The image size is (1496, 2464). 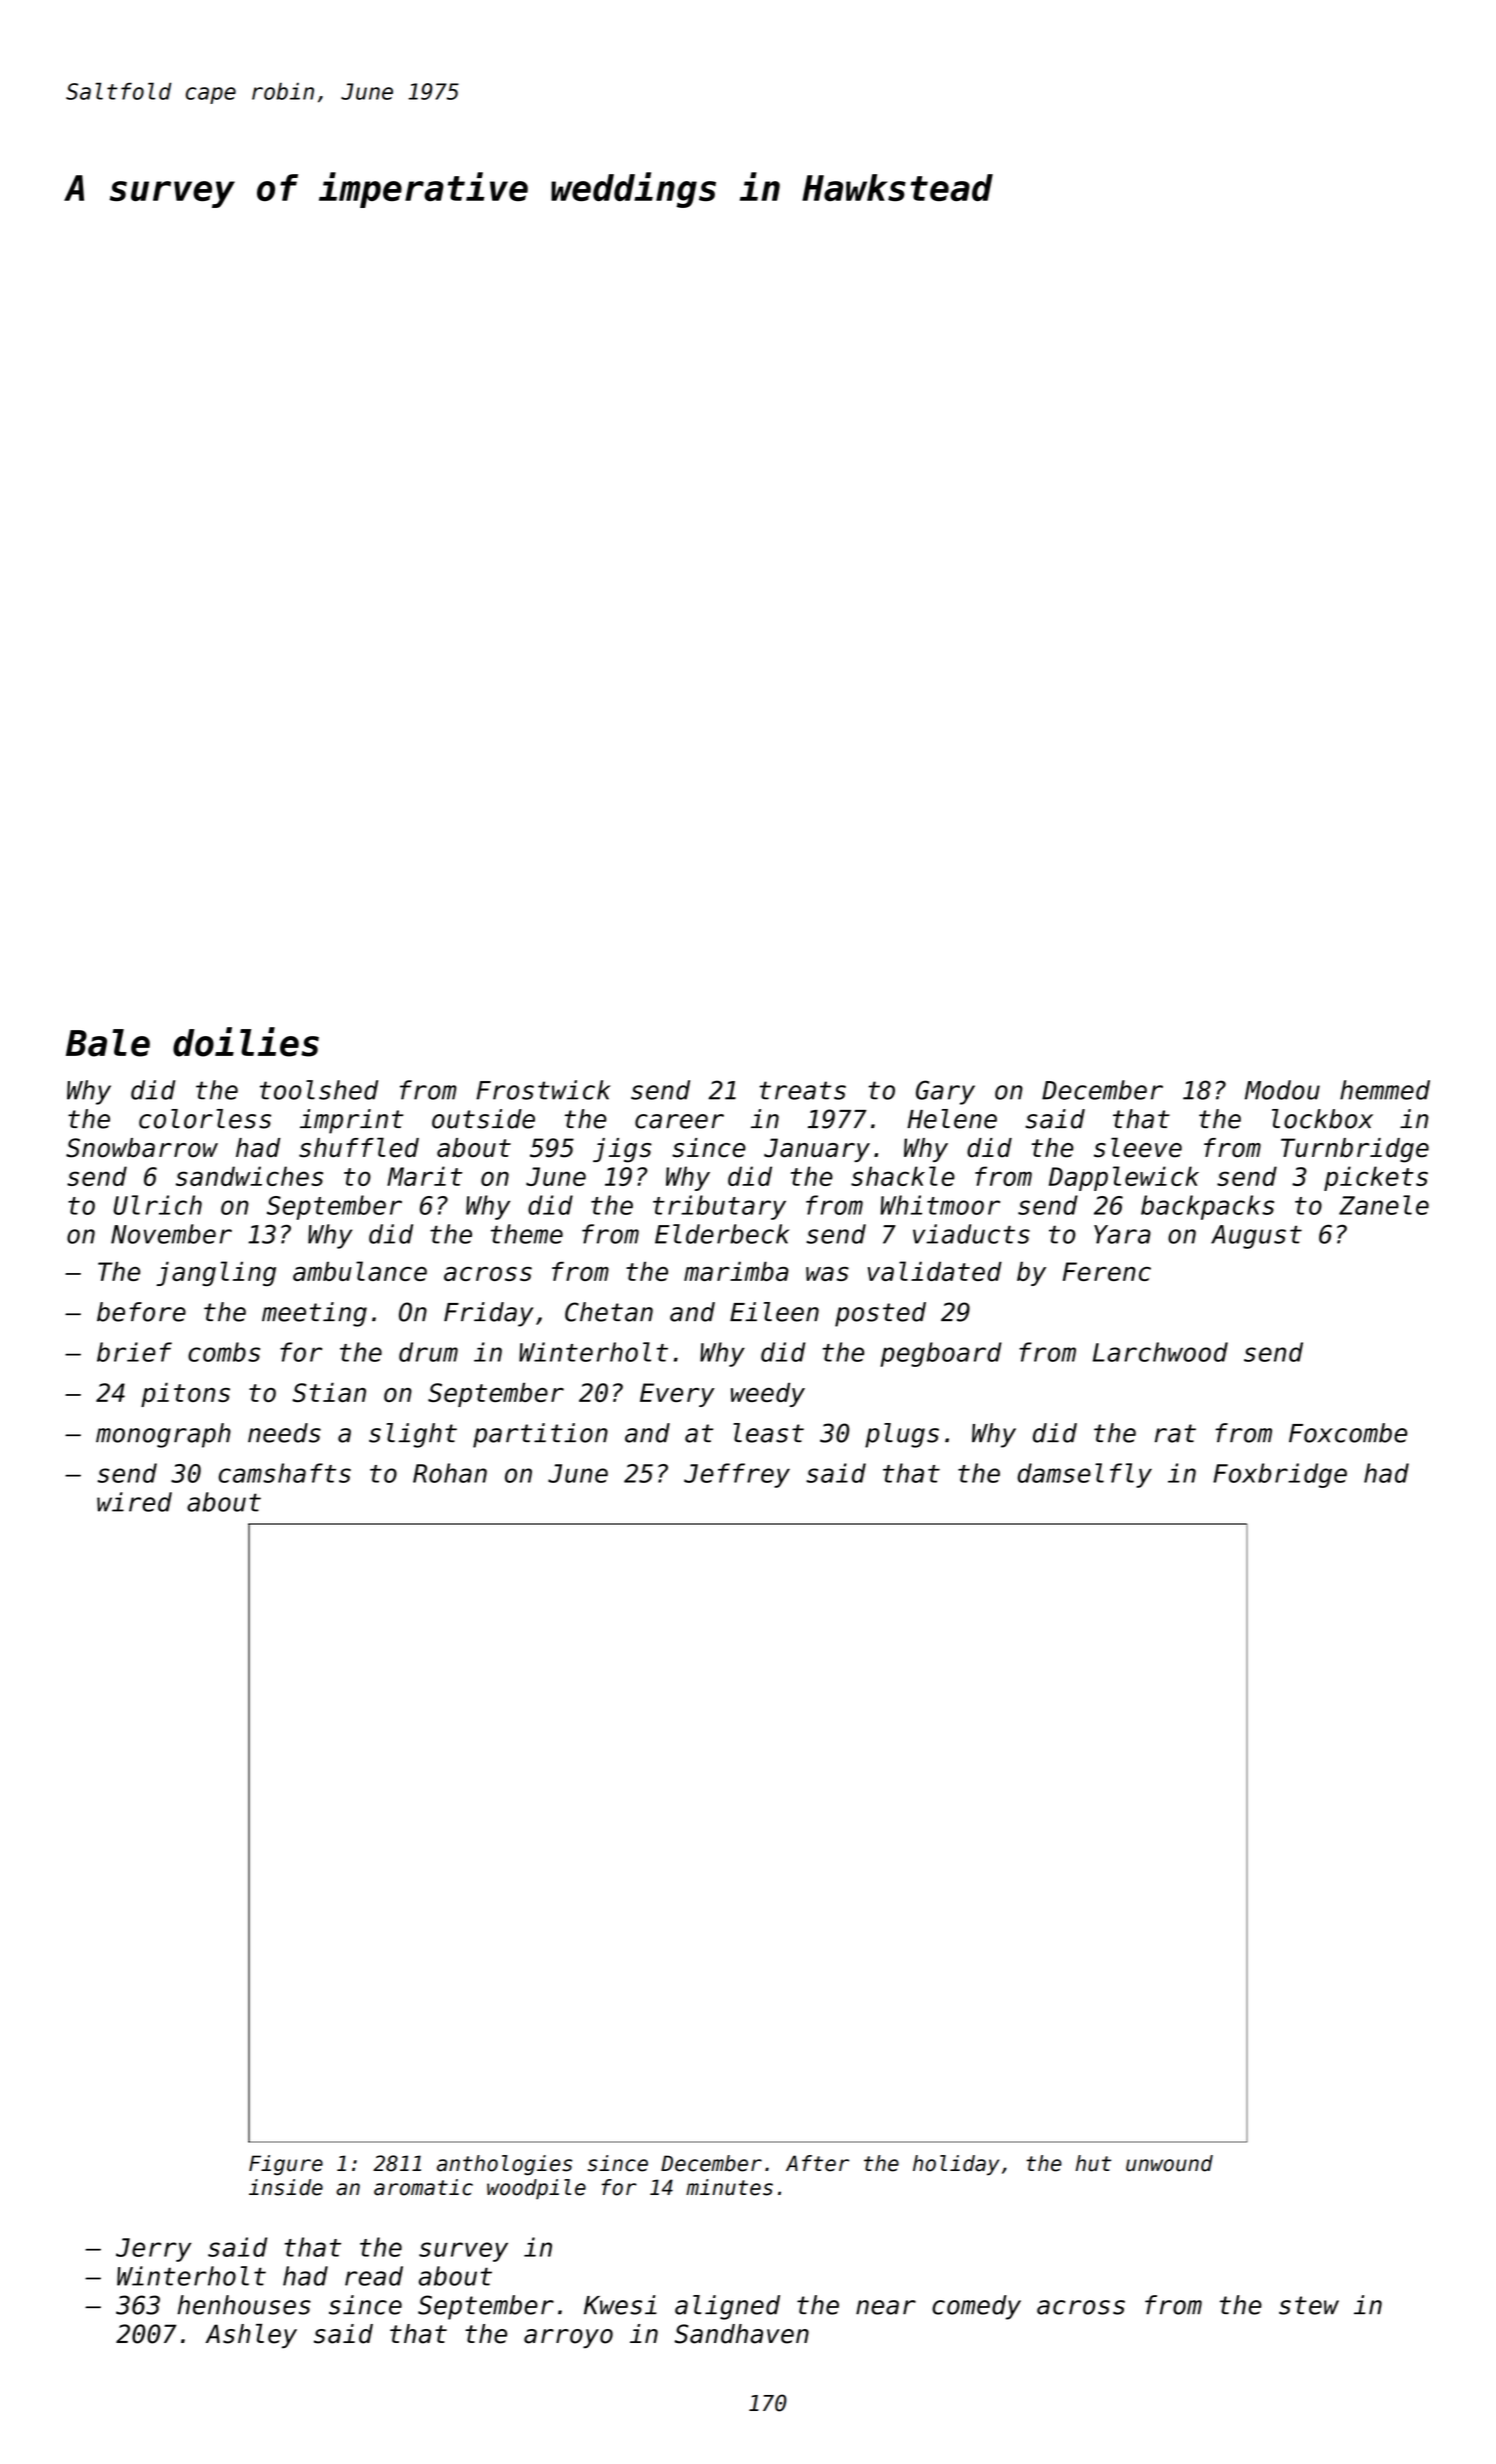 I want to click on needs, so click(x=284, y=1433).
